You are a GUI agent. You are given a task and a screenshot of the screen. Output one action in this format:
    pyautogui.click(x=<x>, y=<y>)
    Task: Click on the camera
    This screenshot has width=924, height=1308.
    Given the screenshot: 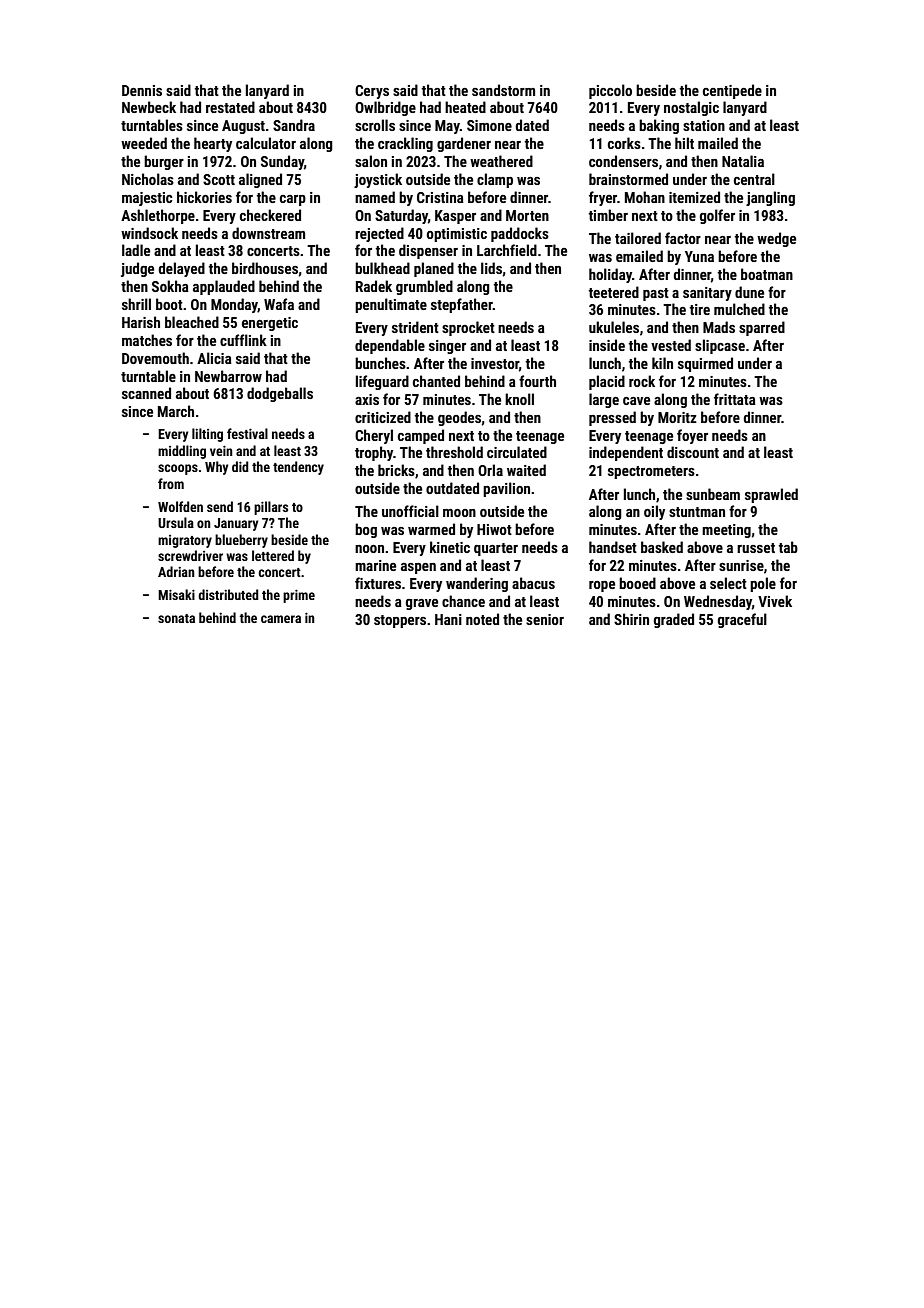 What is the action you would take?
    pyautogui.click(x=281, y=619)
